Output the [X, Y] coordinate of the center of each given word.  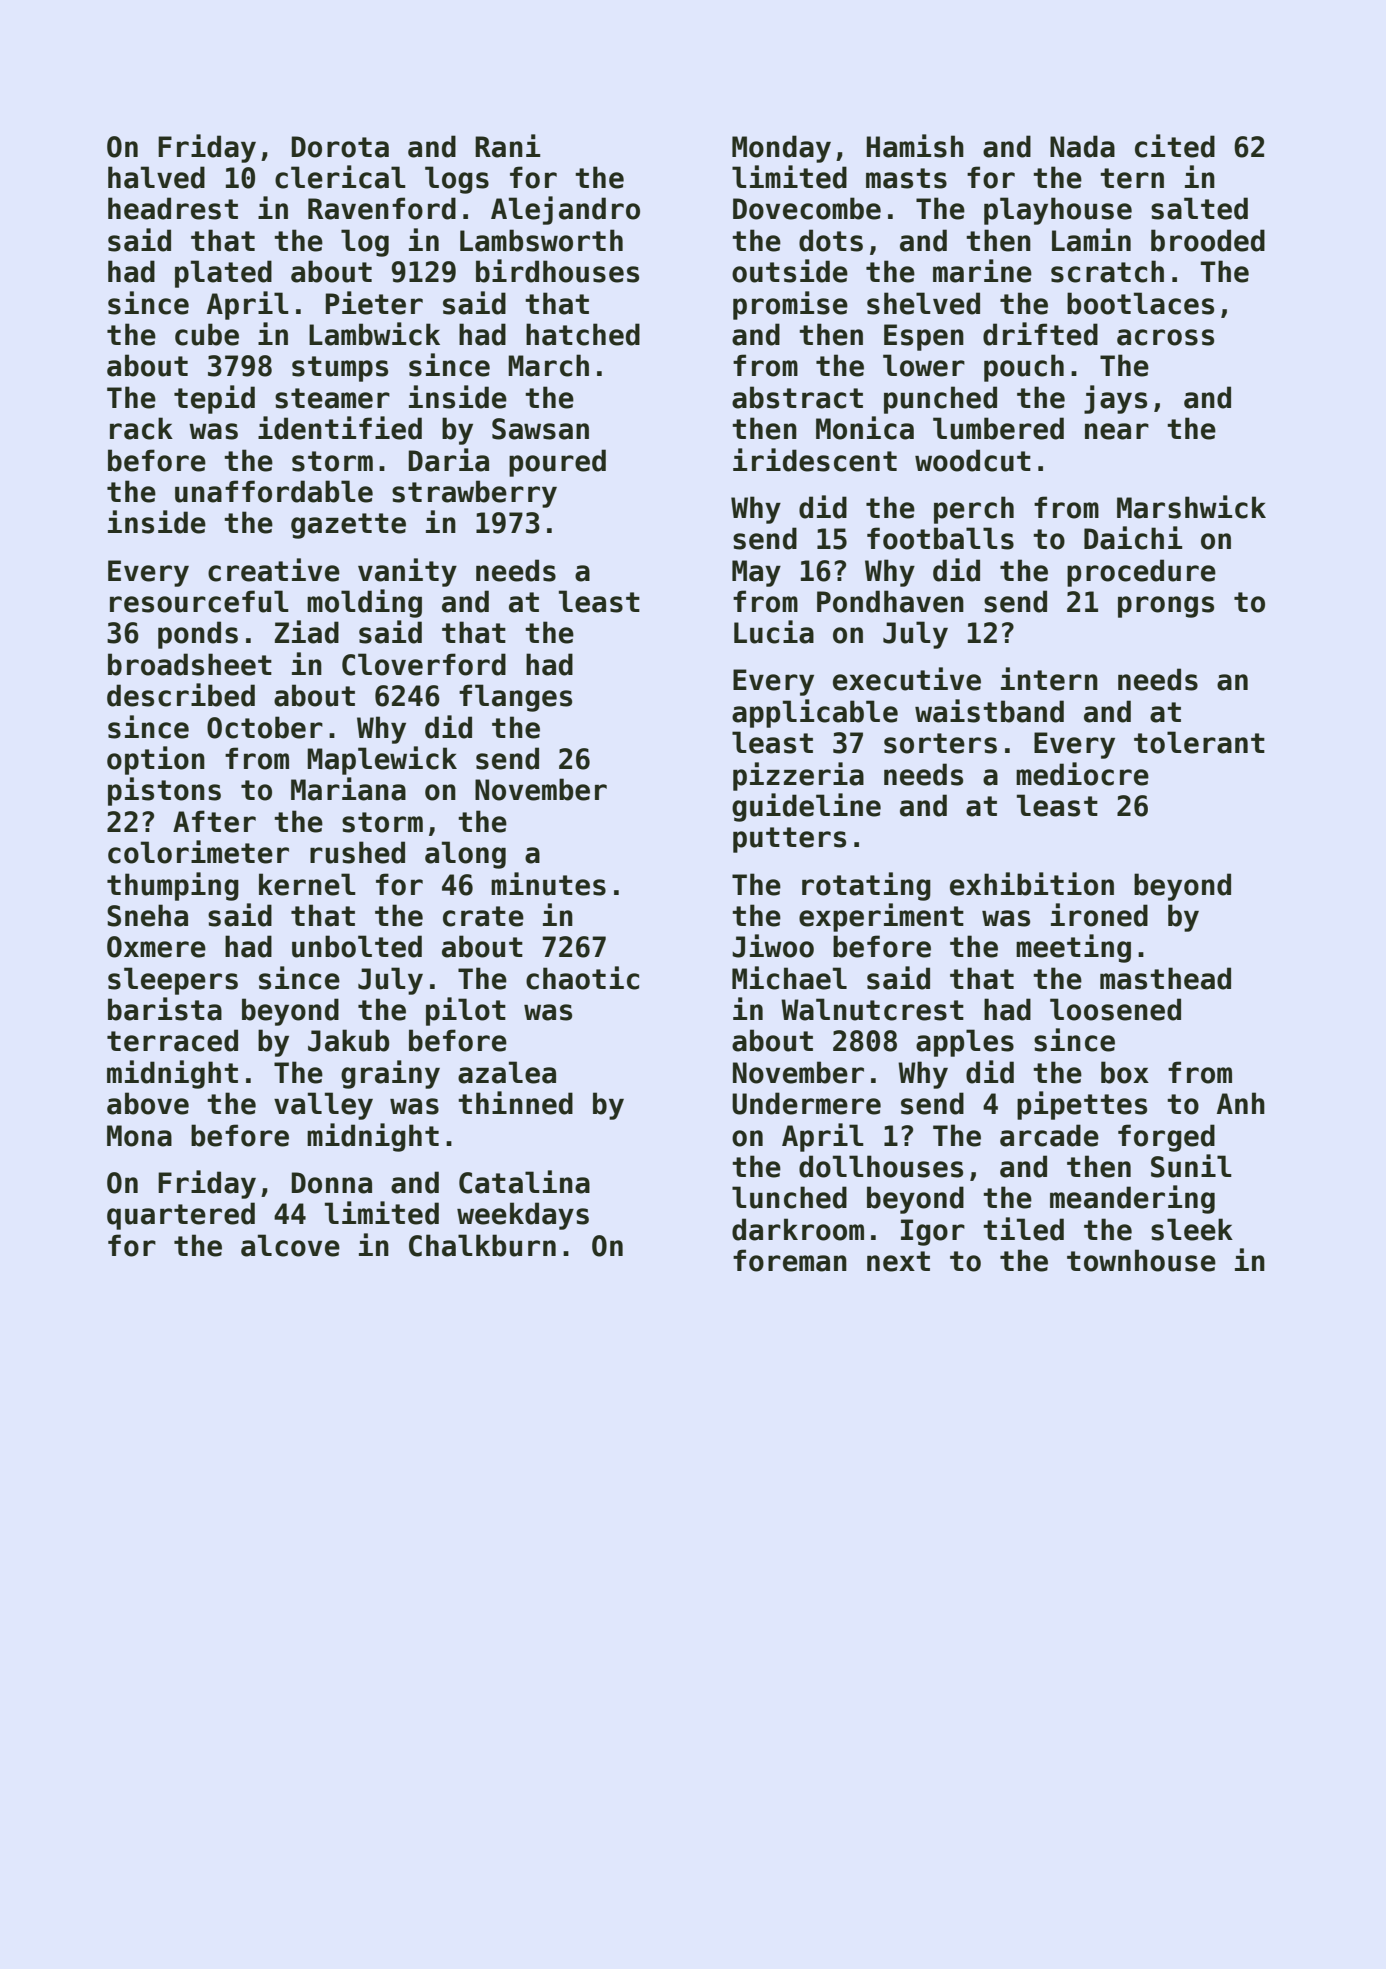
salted [1199, 208]
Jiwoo [773, 946]
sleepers [173, 981]
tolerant [1199, 742]
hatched [583, 334]
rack [141, 428]
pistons [164, 791]
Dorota [340, 147]
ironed [1099, 915]
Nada [1082, 146]
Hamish [915, 146]
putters [789, 840]
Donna [332, 1183]
